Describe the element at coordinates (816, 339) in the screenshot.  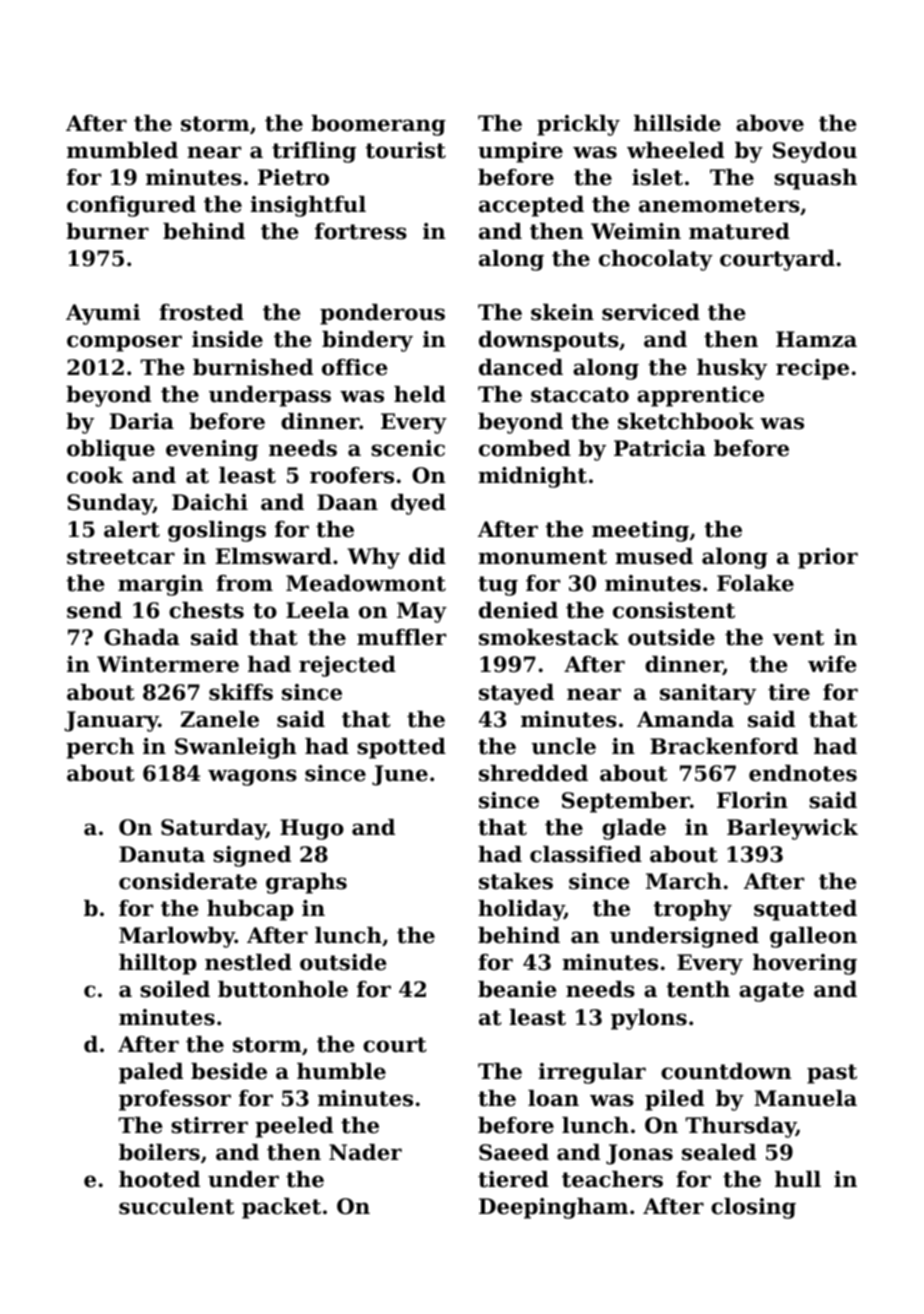
I see `Hamza` at that location.
